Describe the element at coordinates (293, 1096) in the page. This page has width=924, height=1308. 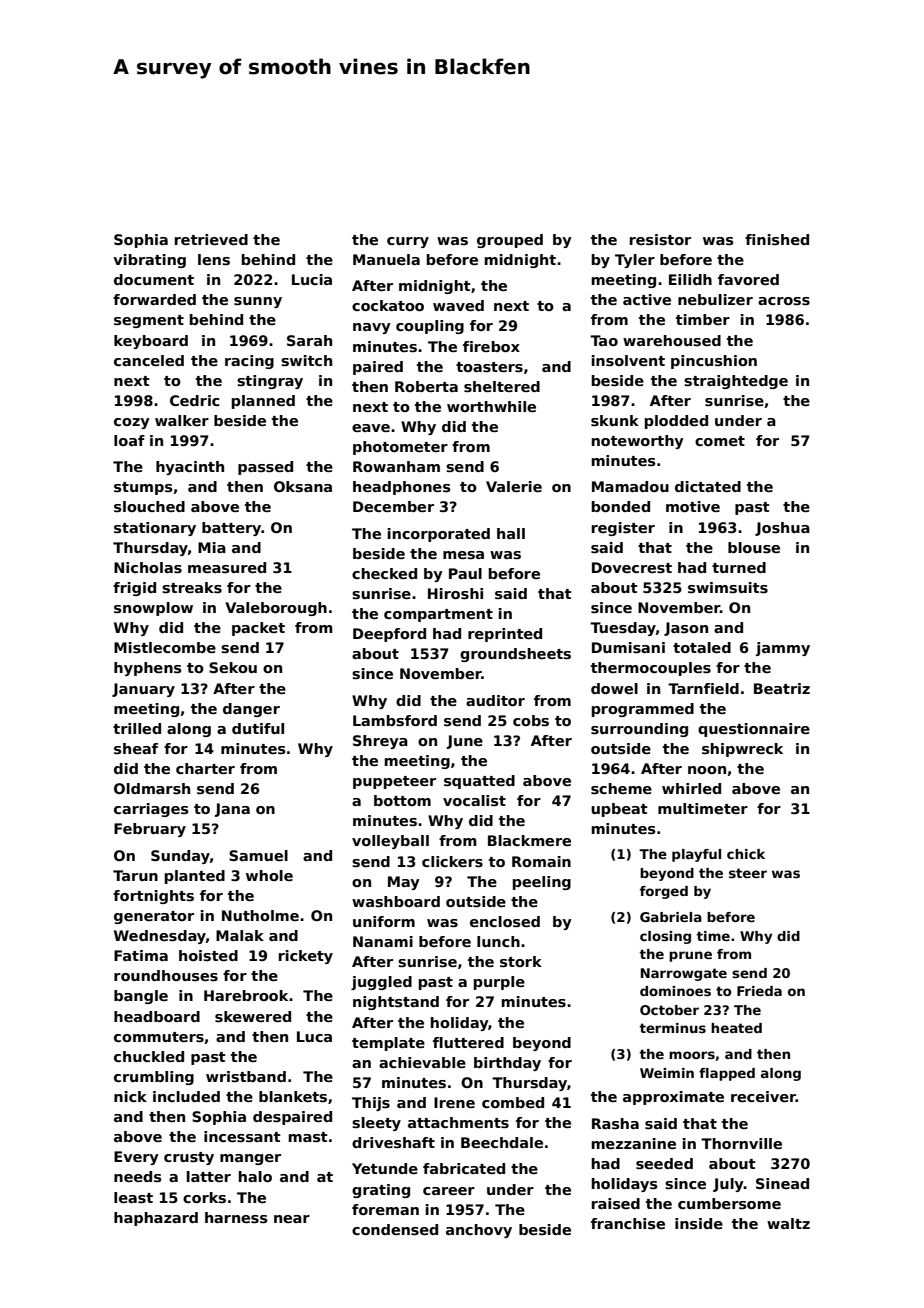
I see `blankets` at that location.
